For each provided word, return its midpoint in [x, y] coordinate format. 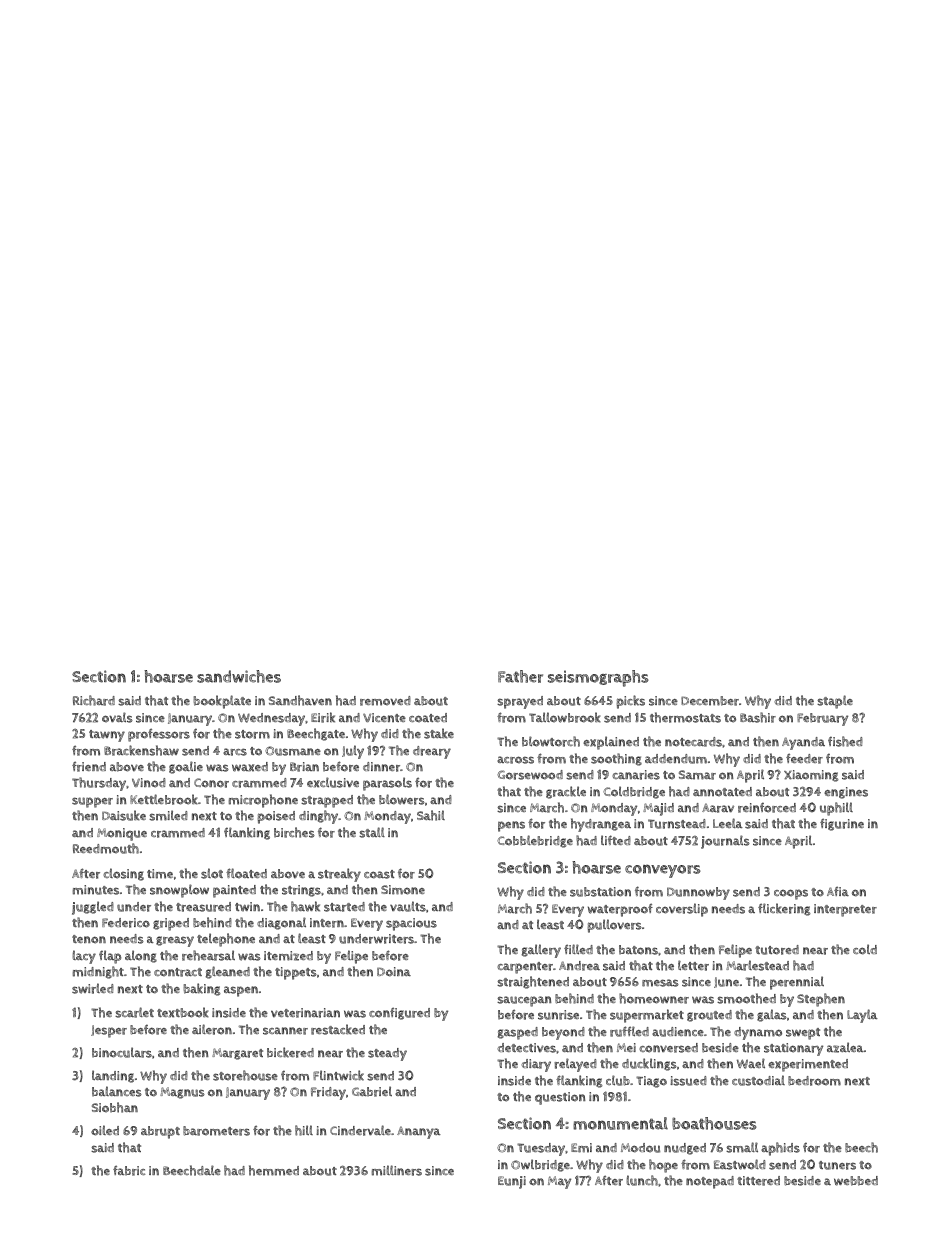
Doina [394, 972]
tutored [777, 950]
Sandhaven [300, 700]
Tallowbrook [565, 717]
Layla [862, 1016]
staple [835, 702]
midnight [98, 972]
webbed [856, 1181]
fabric [129, 1170]
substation [600, 892]
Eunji [512, 1182]
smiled [168, 815]
